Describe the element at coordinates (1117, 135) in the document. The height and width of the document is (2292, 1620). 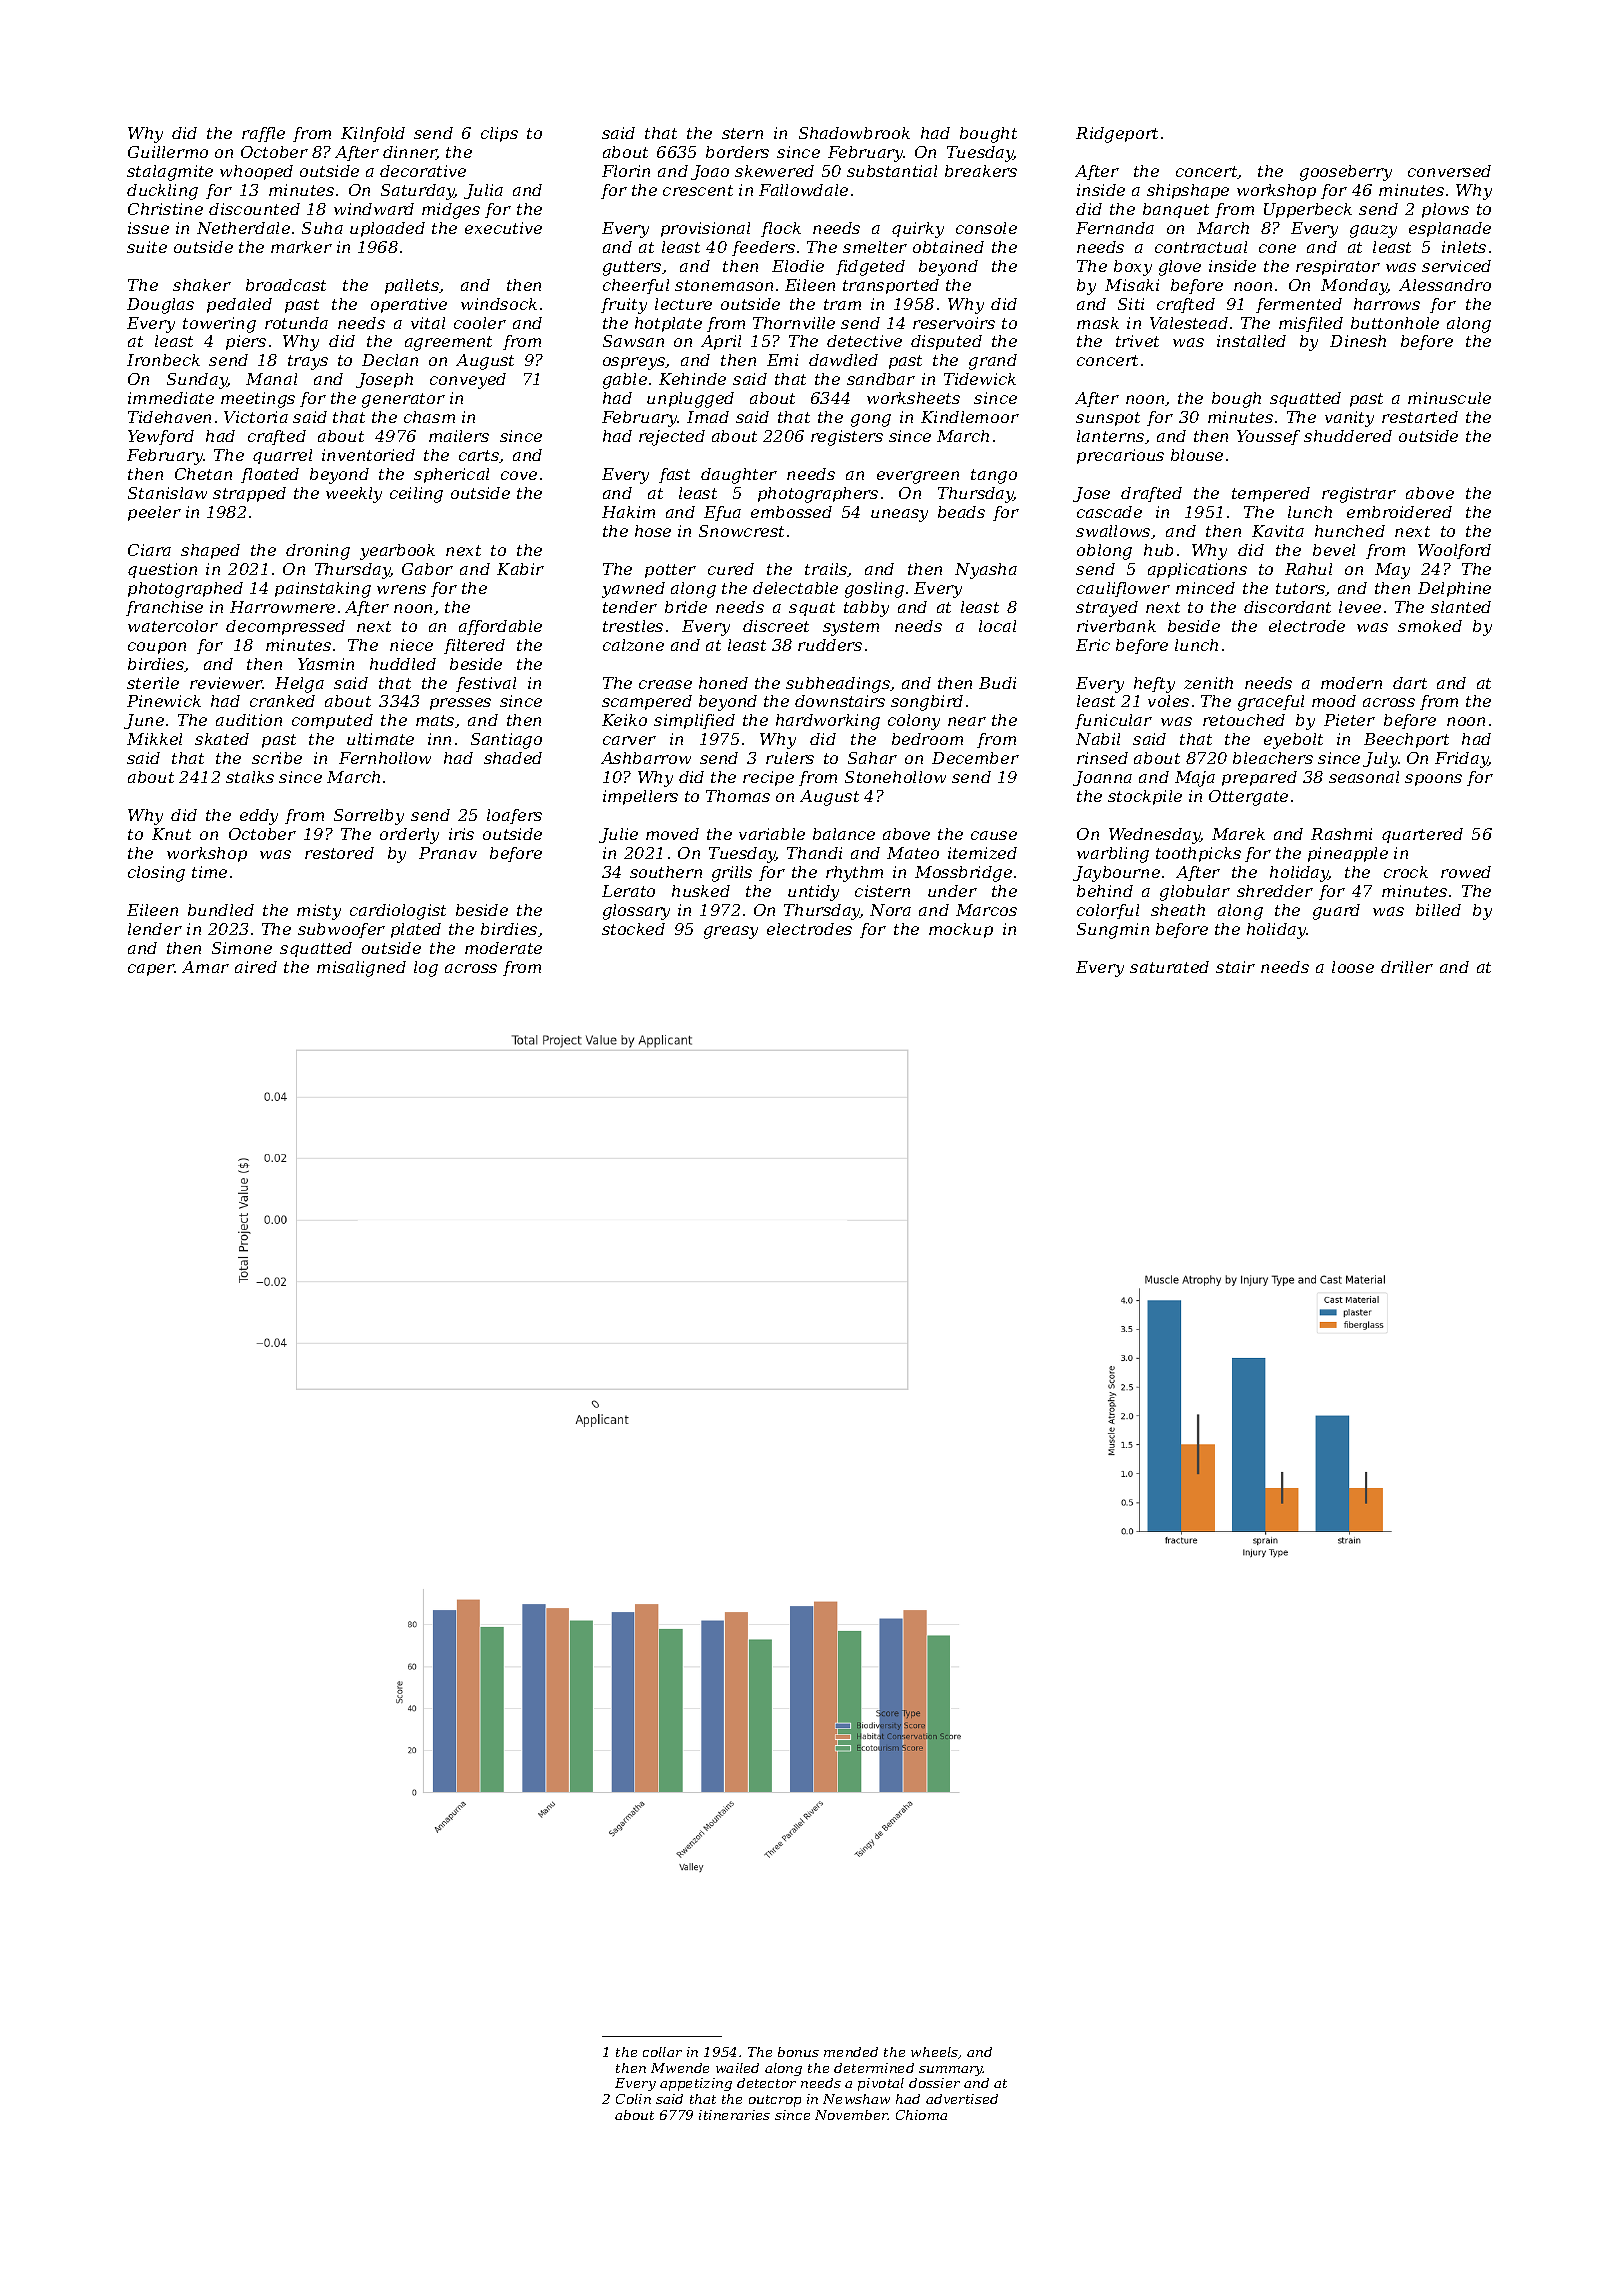
I see `Ridgeport` at that location.
